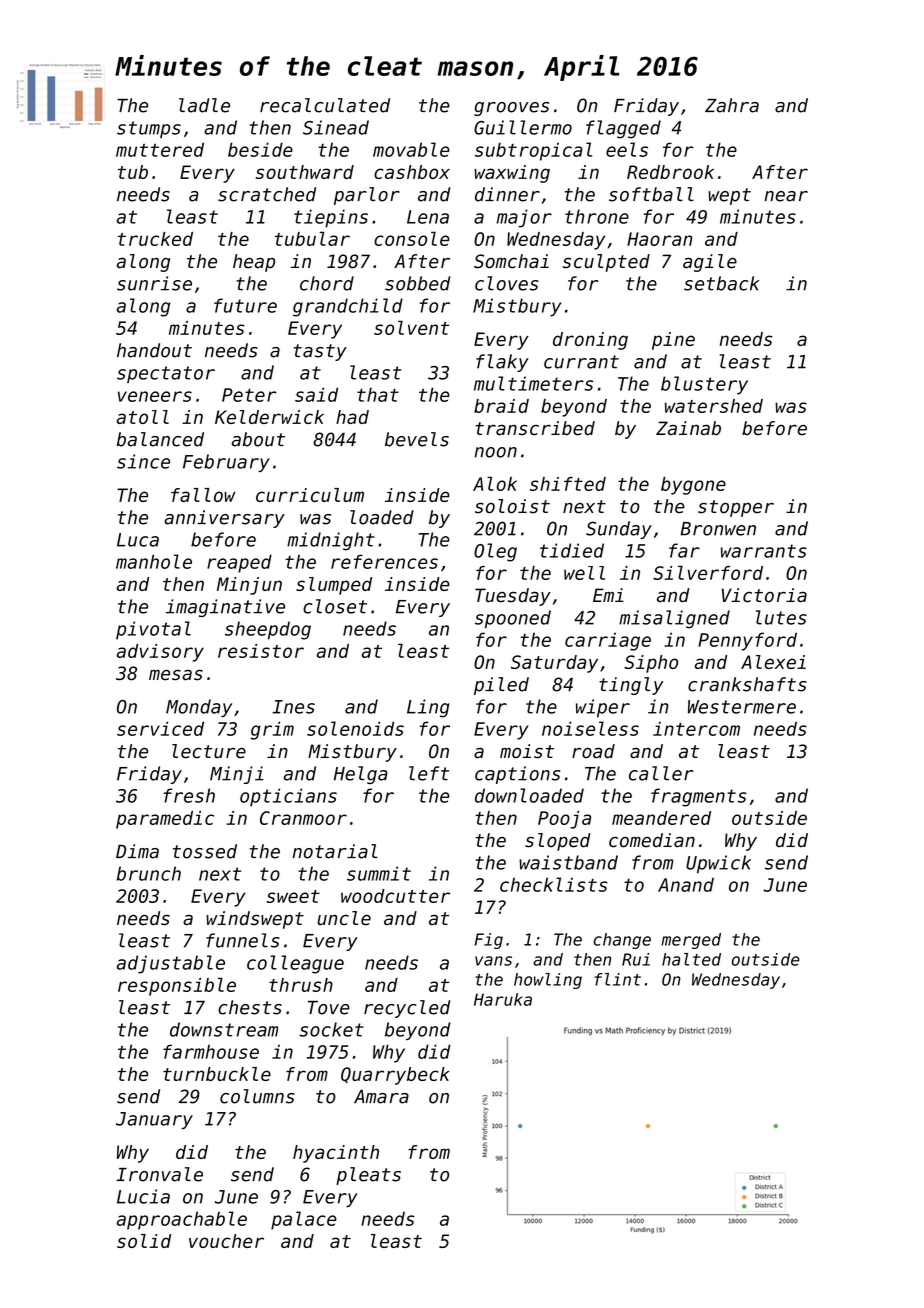  What do you see at coordinates (159, 1174) in the screenshot?
I see `Ironvale` at bounding box center [159, 1174].
